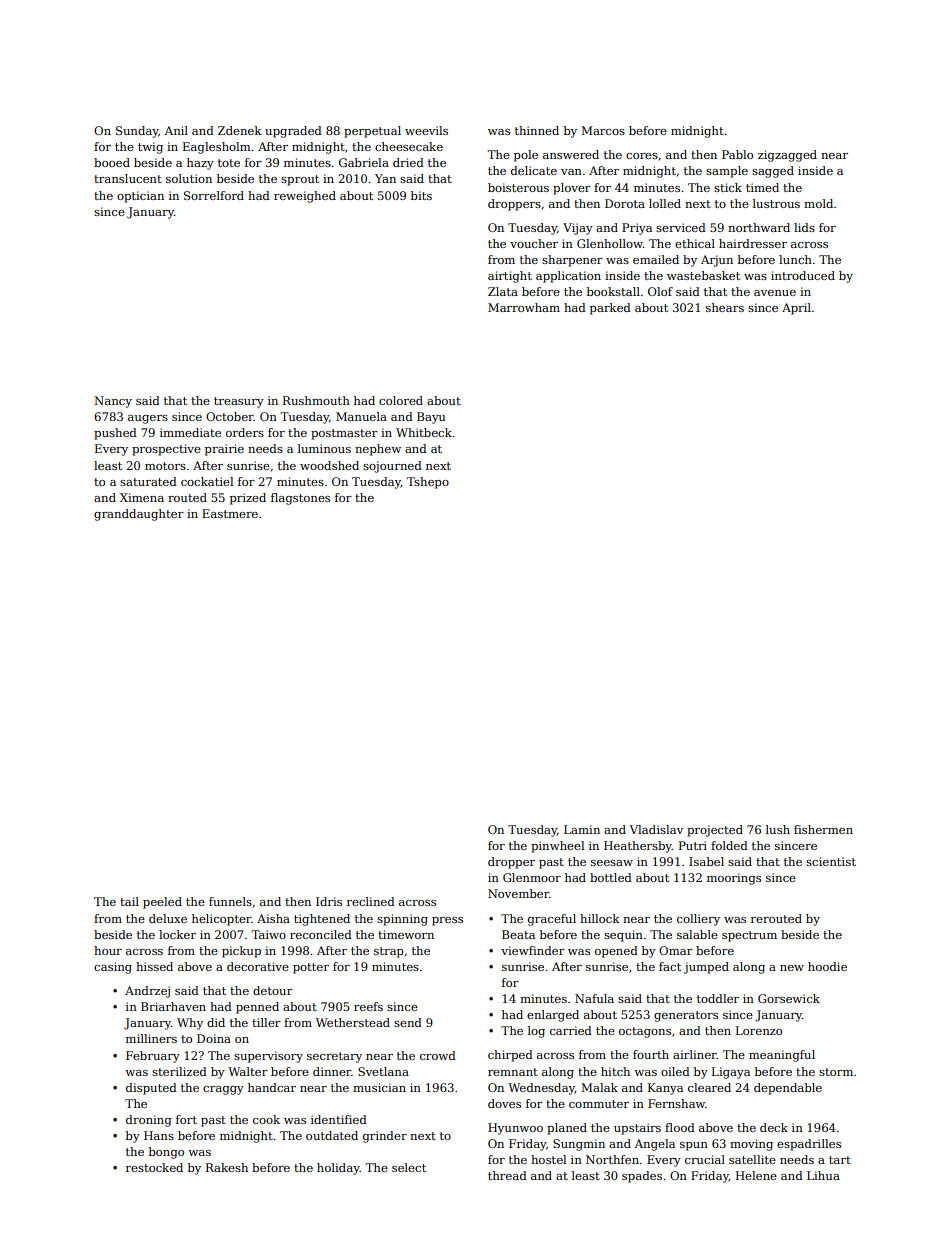 Image resolution: width=952 pixels, height=1233 pixels. I want to click on Sunday, so click(137, 132).
